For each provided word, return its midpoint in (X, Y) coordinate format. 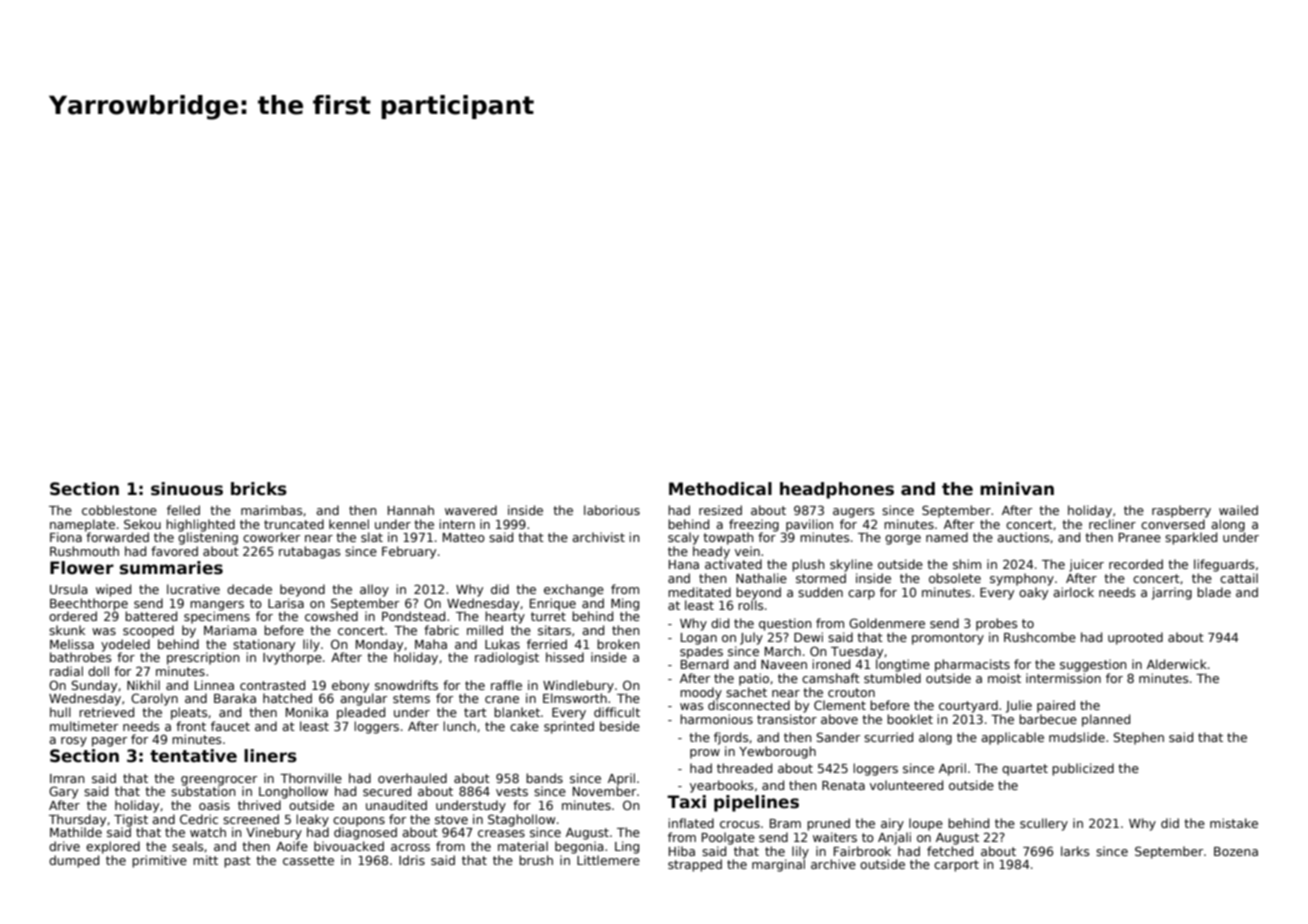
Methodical (720, 489)
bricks (259, 489)
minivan (1017, 489)
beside (620, 726)
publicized (1083, 769)
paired (1056, 706)
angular (363, 699)
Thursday (77, 820)
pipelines (756, 803)
